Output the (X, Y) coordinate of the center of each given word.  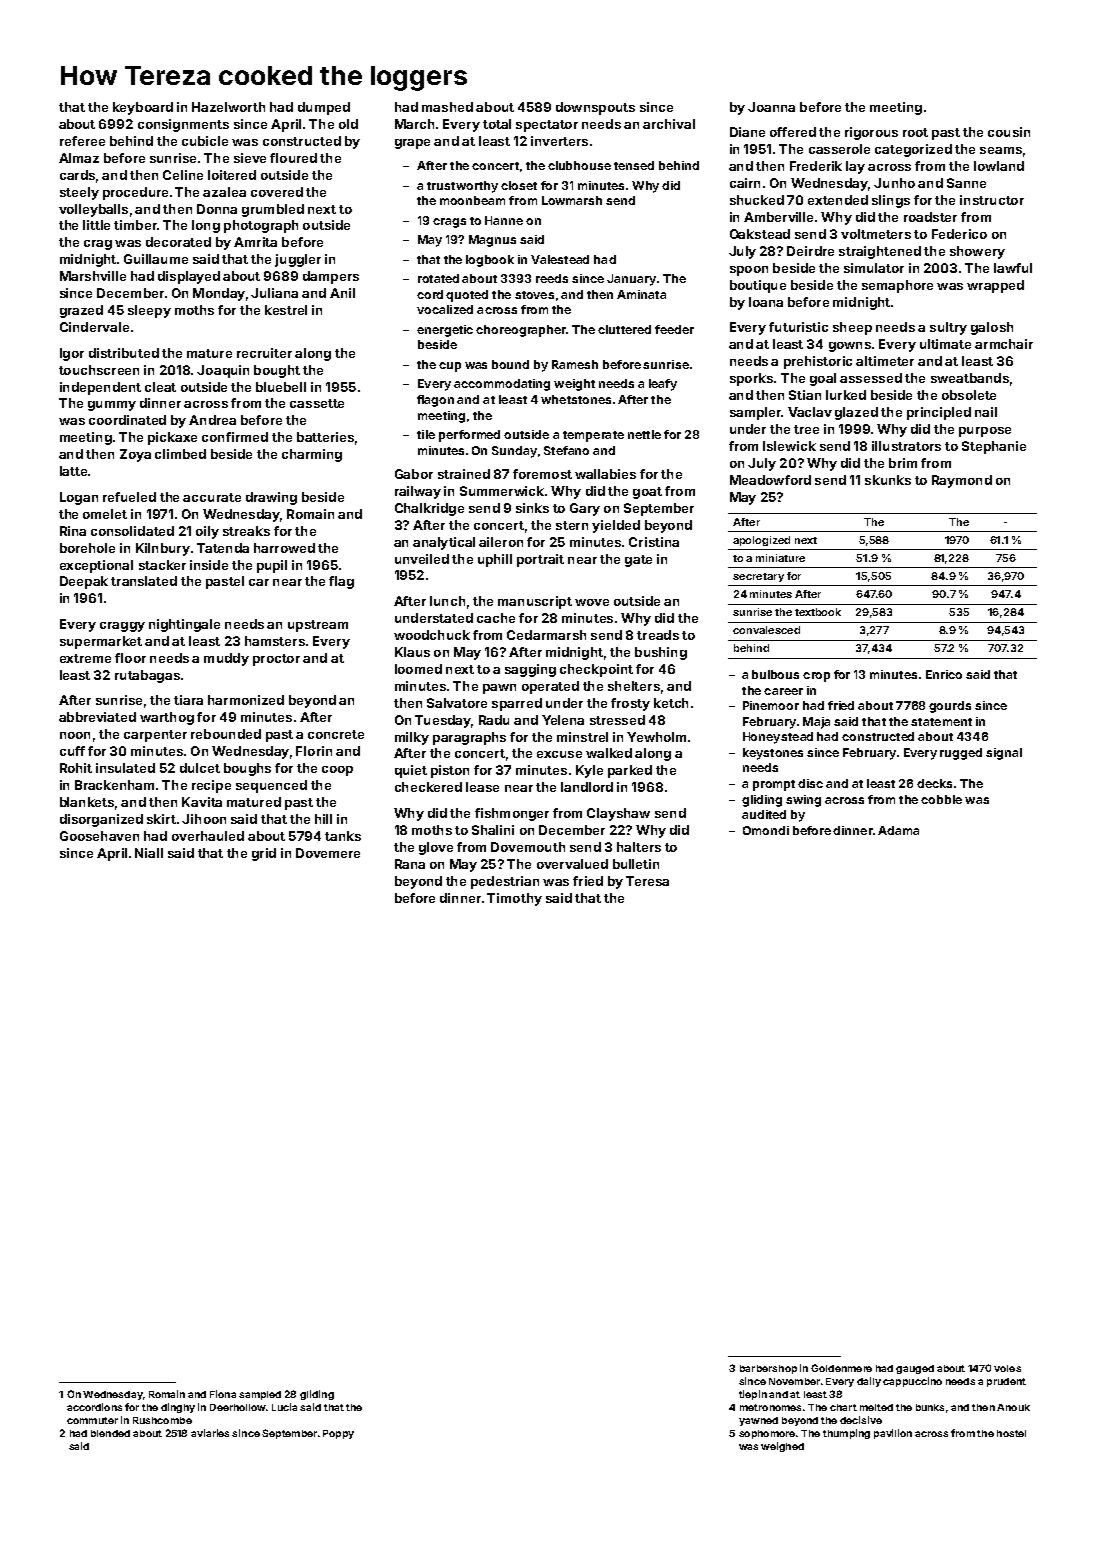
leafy (663, 385)
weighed (782, 1447)
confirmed (235, 437)
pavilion (893, 1434)
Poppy (338, 1434)
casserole (839, 149)
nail (986, 412)
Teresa (647, 881)
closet (519, 185)
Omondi (766, 830)
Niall (149, 853)
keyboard (143, 108)
